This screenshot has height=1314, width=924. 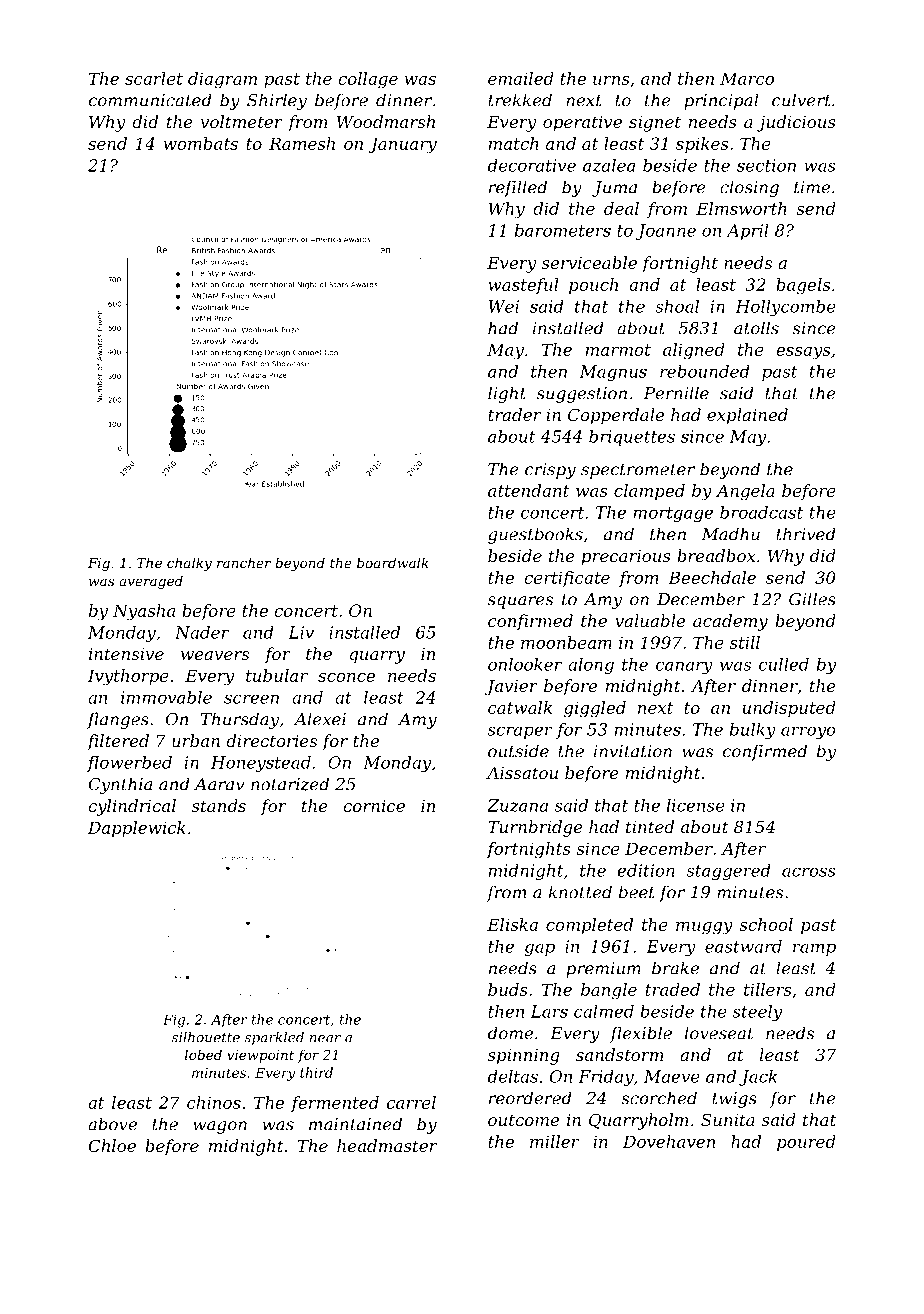 What do you see at coordinates (518, 188) in the screenshot?
I see `refilled` at bounding box center [518, 188].
